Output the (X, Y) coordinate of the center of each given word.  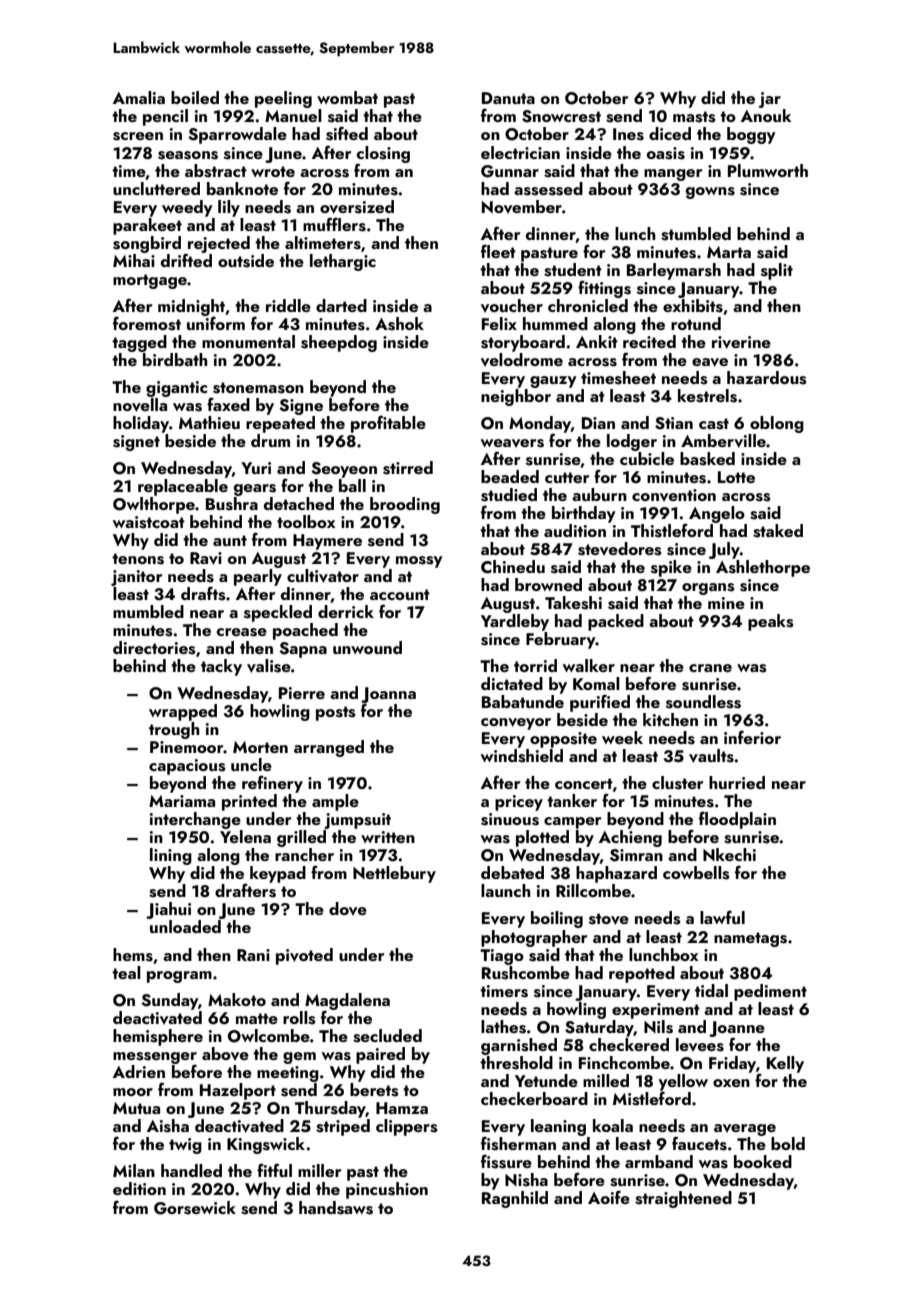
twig (185, 1146)
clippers (407, 1127)
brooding (405, 505)
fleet (498, 251)
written (388, 837)
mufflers (334, 224)
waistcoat (149, 522)
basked (707, 459)
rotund (696, 323)
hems (133, 955)
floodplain (737, 820)
